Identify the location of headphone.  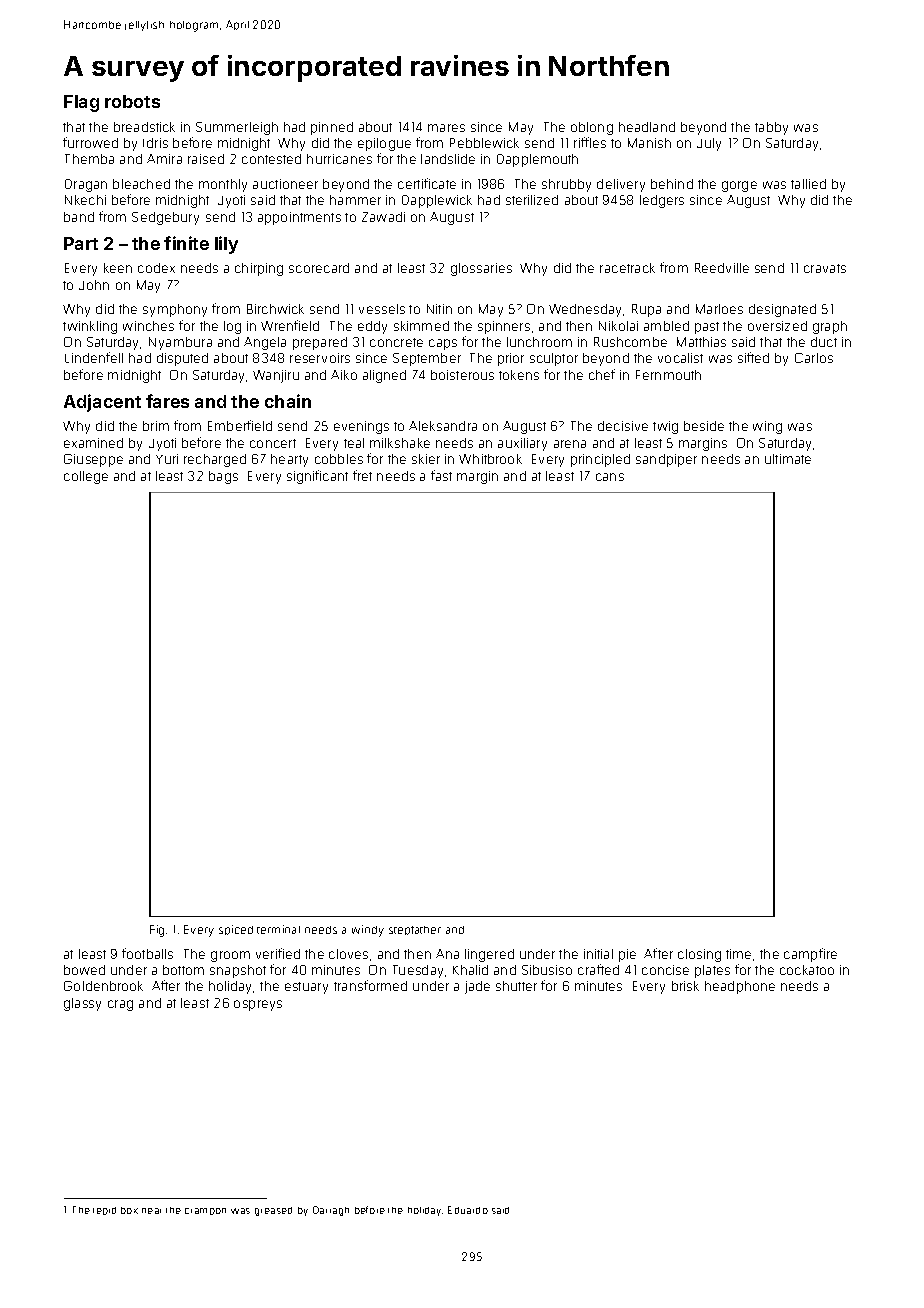
(740, 987).
